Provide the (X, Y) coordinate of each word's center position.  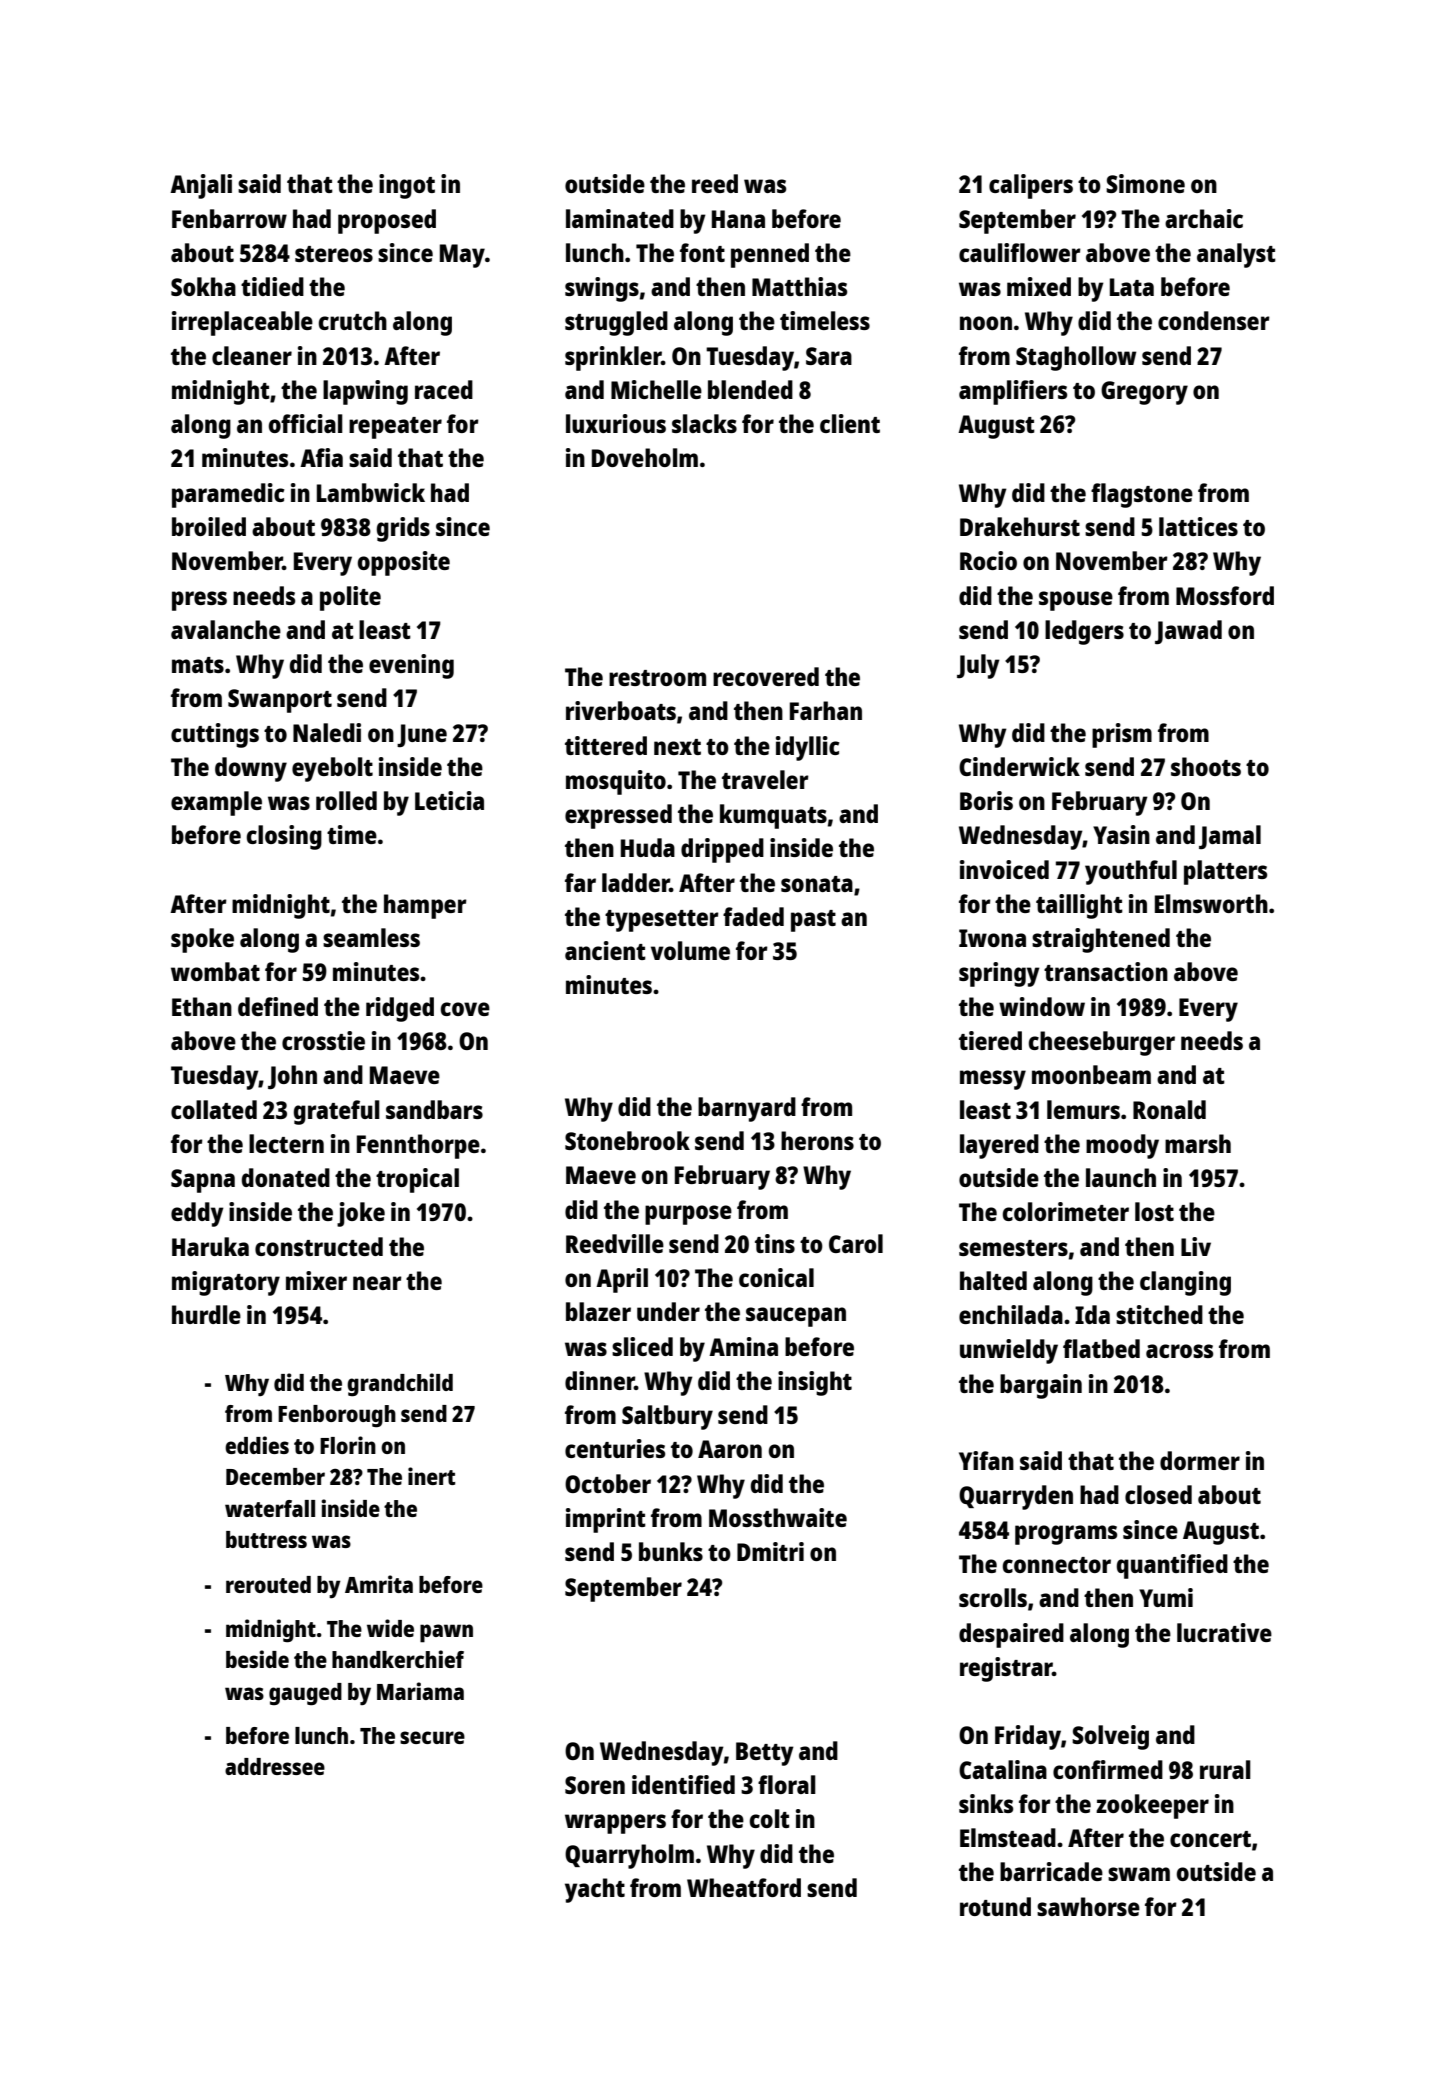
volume (690, 950)
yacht (595, 1890)
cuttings (215, 735)
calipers (1031, 186)
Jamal (1230, 837)
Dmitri (770, 1551)
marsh (1198, 1143)
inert (431, 1476)
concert (1210, 1839)
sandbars (434, 1109)
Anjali (201, 186)
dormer (1200, 1460)
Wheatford (744, 1887)
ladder (636, 882)
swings (602, 289)
